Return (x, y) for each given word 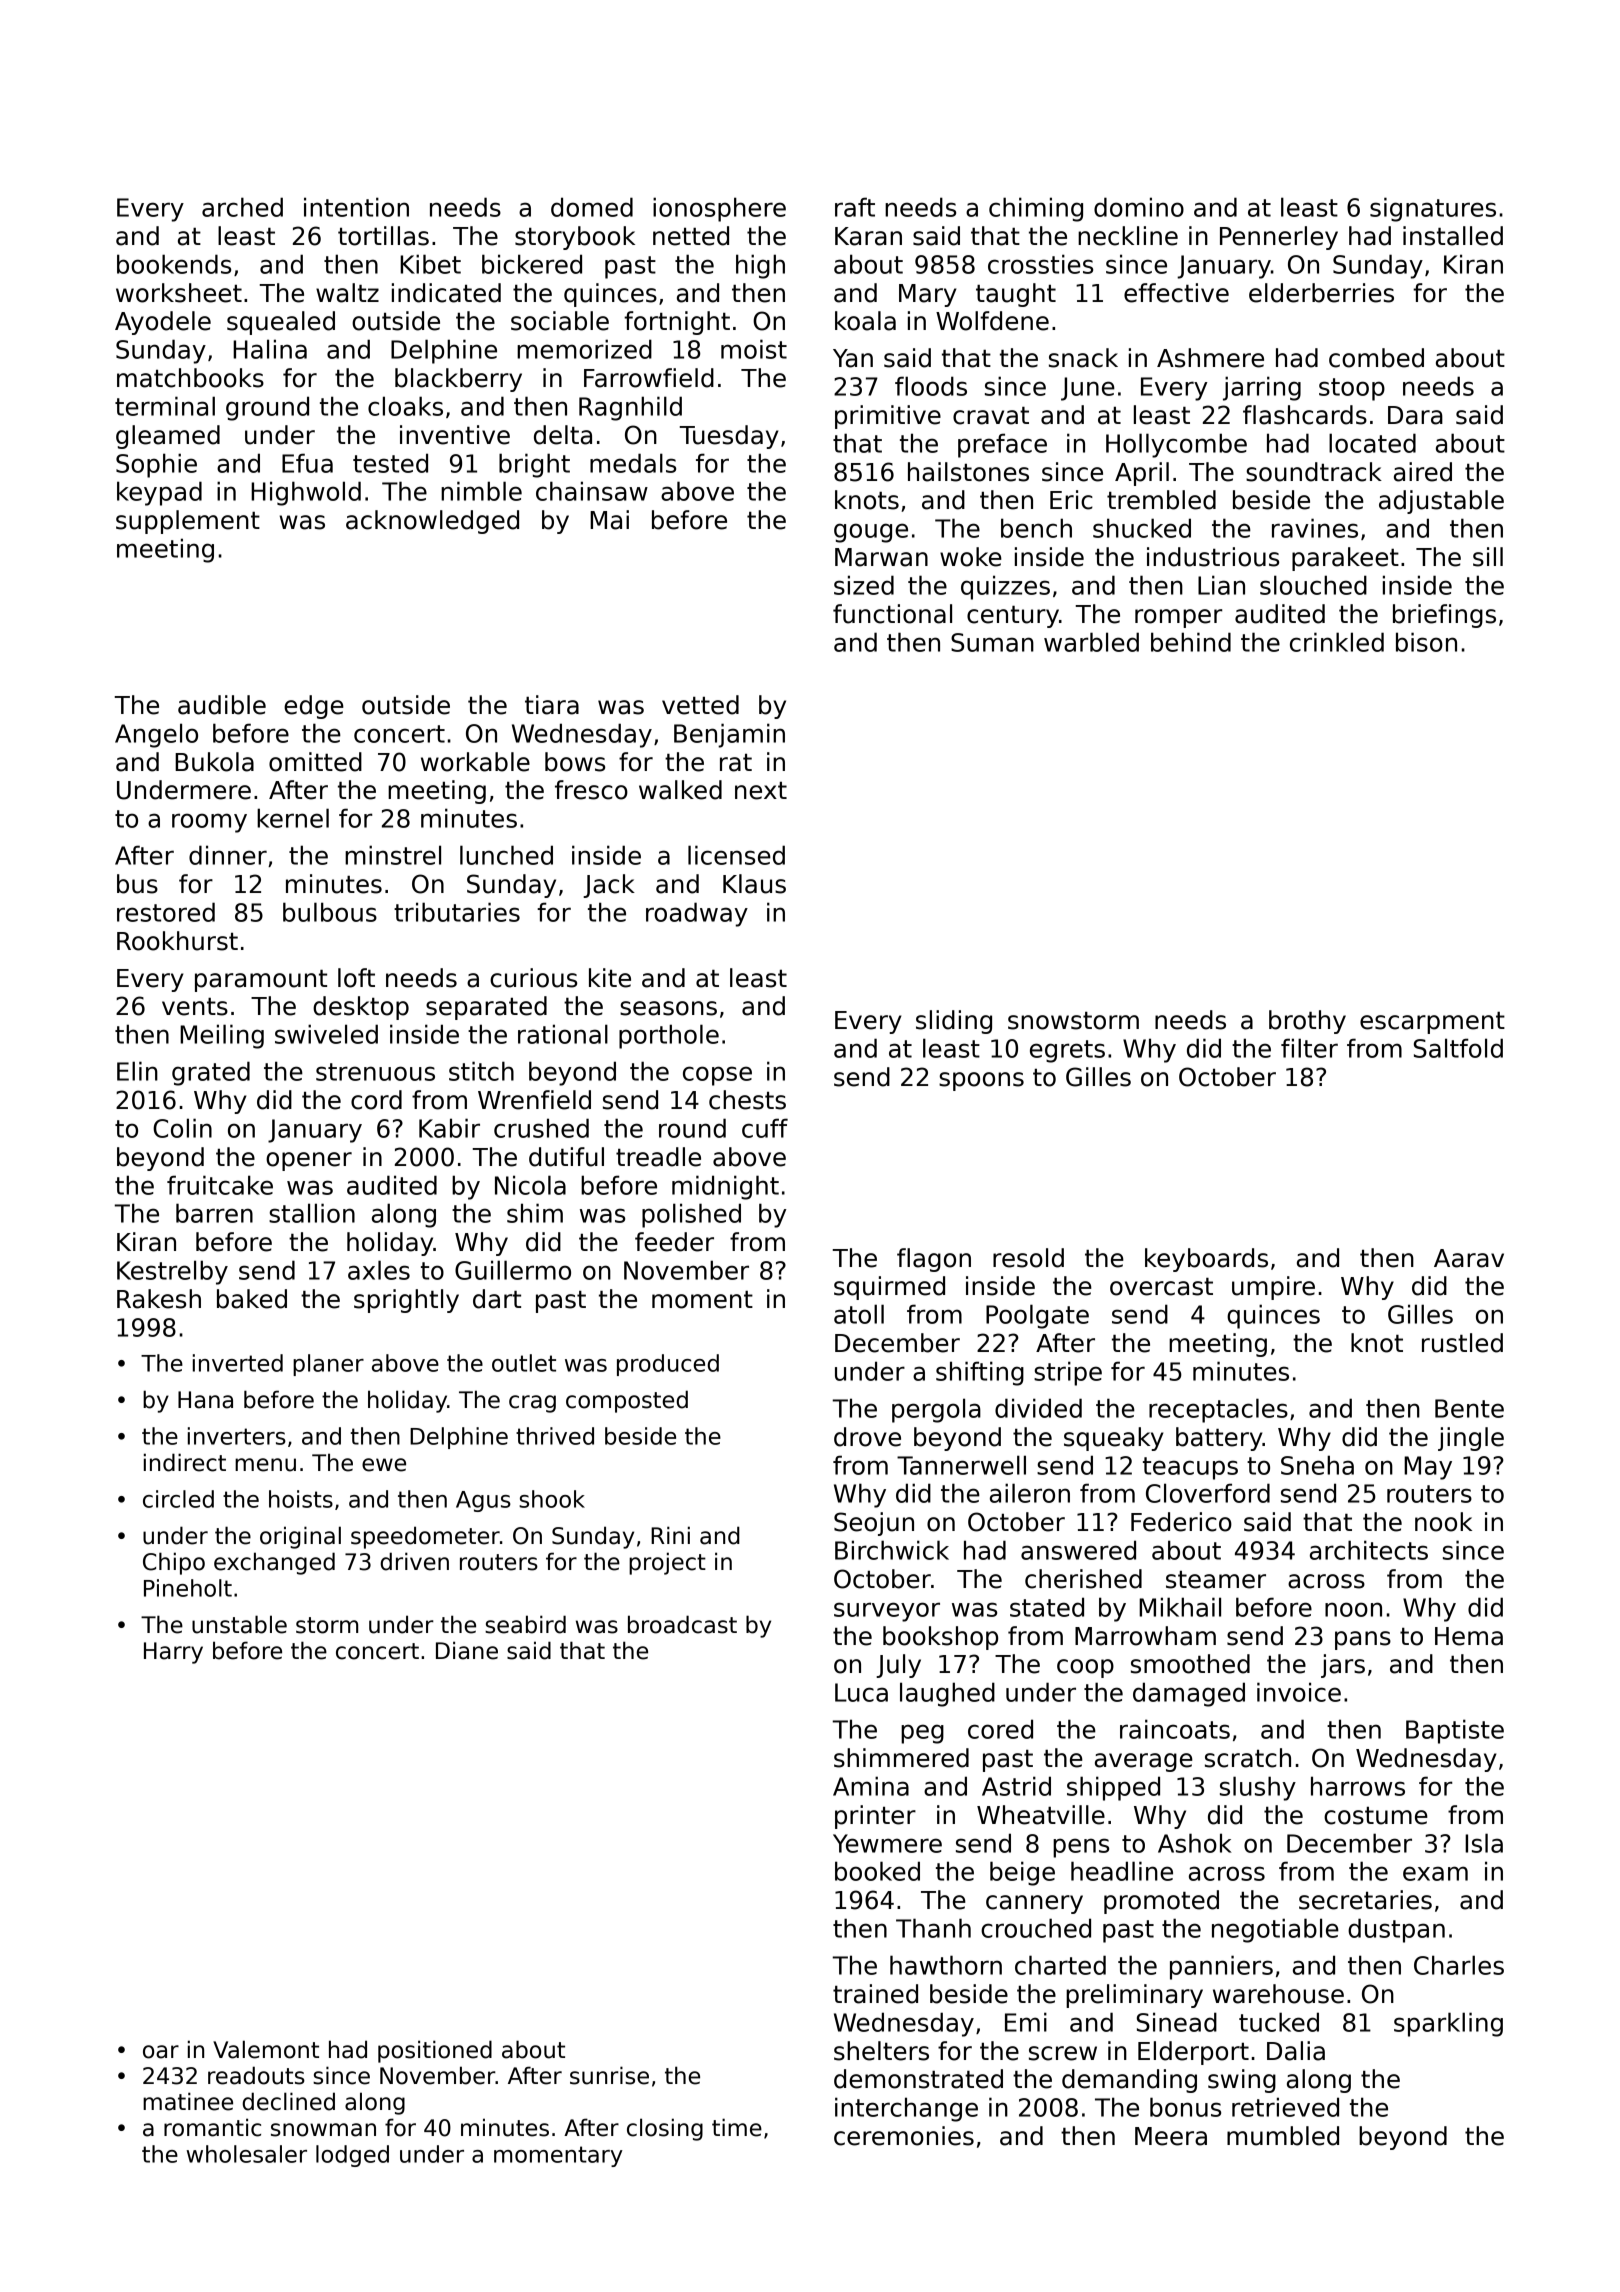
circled (178, 1499)
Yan (853, 358)
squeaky (1114, 1439)
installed (1453, 236)
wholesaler (246, 2154)
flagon (934, 1260)
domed (592, 207)
